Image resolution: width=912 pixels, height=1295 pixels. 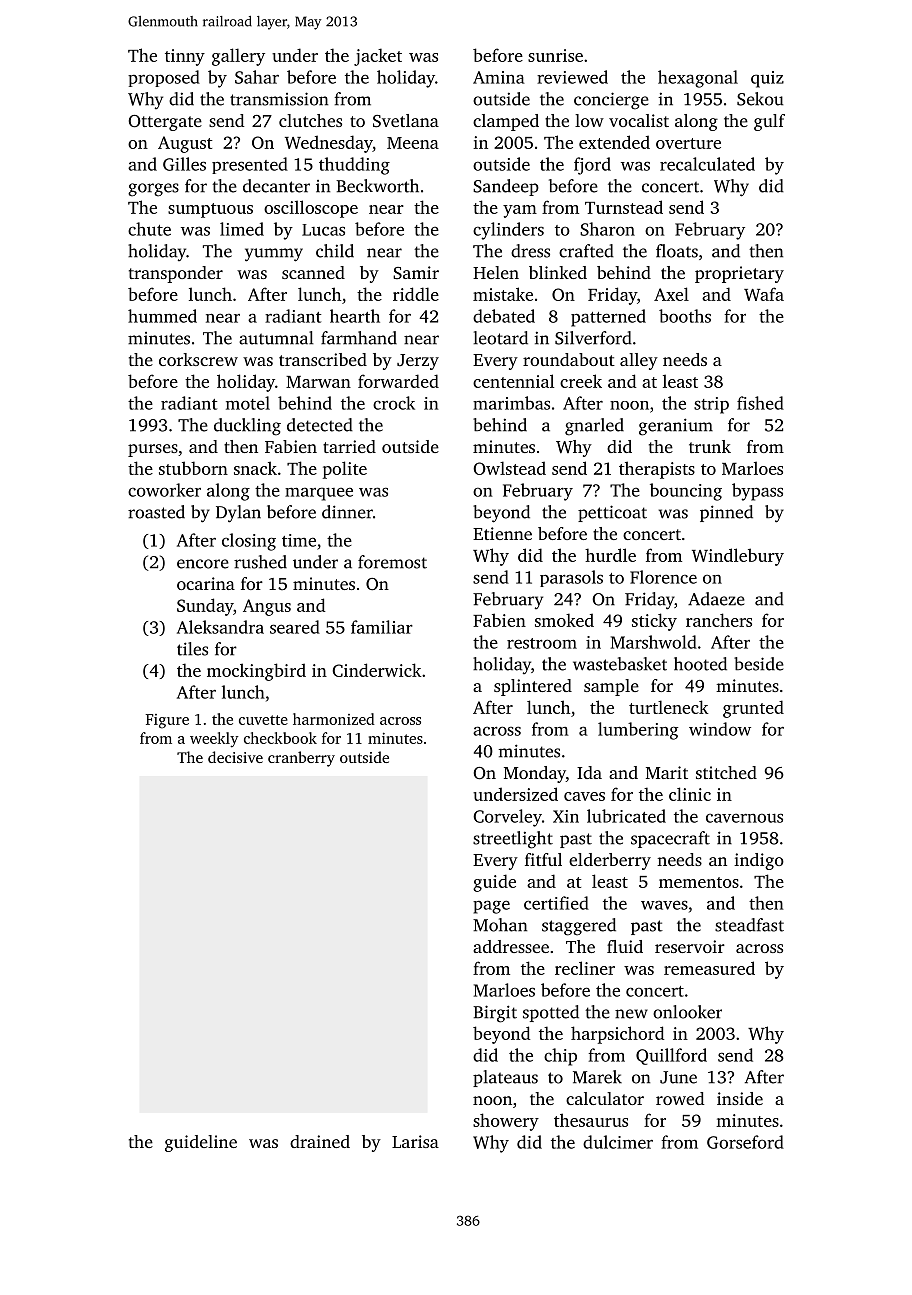 I want to click on clamped, so click(x=506, y=122).
